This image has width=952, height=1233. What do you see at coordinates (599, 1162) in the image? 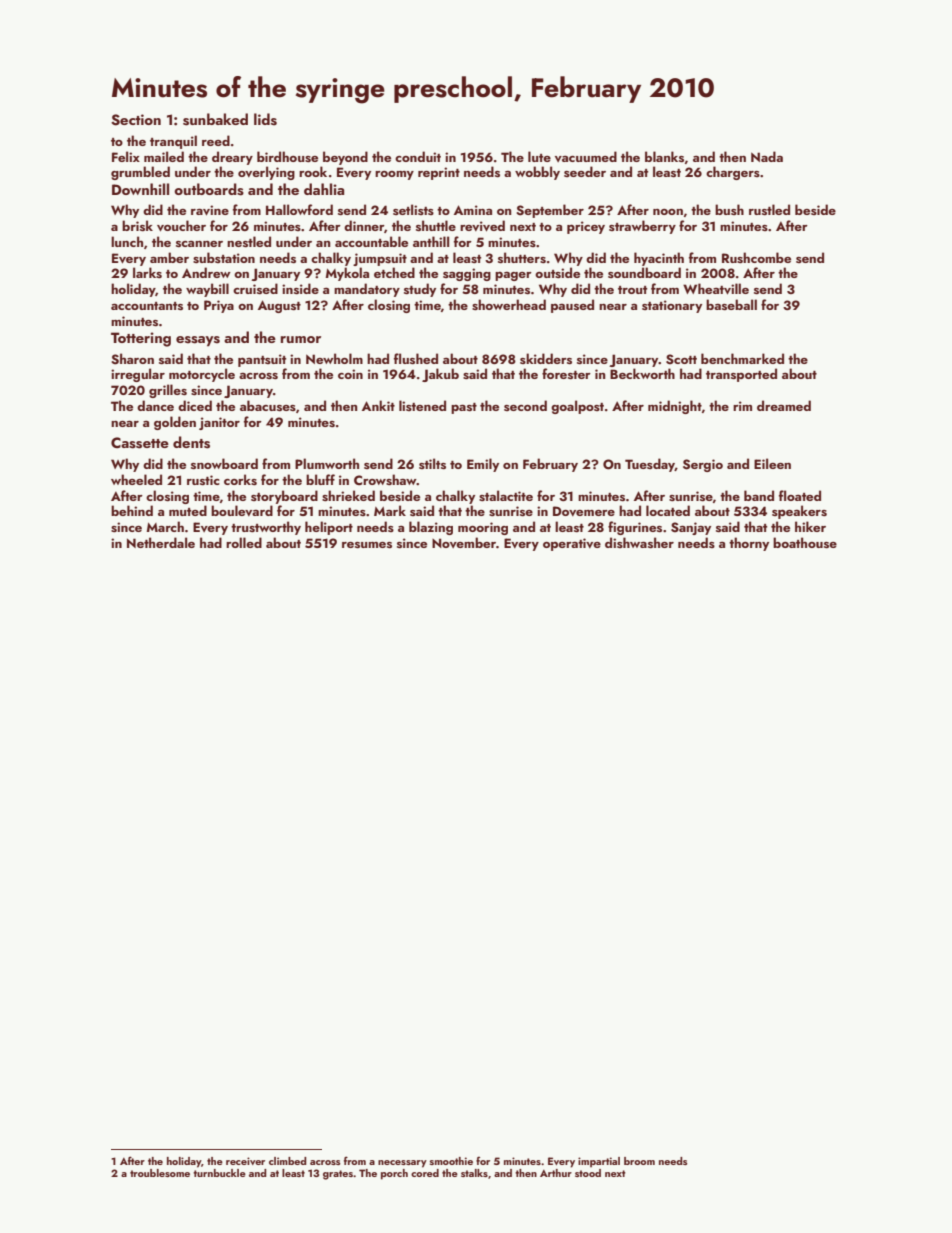
I see `impartial` at bounding box center [599, 1162].
